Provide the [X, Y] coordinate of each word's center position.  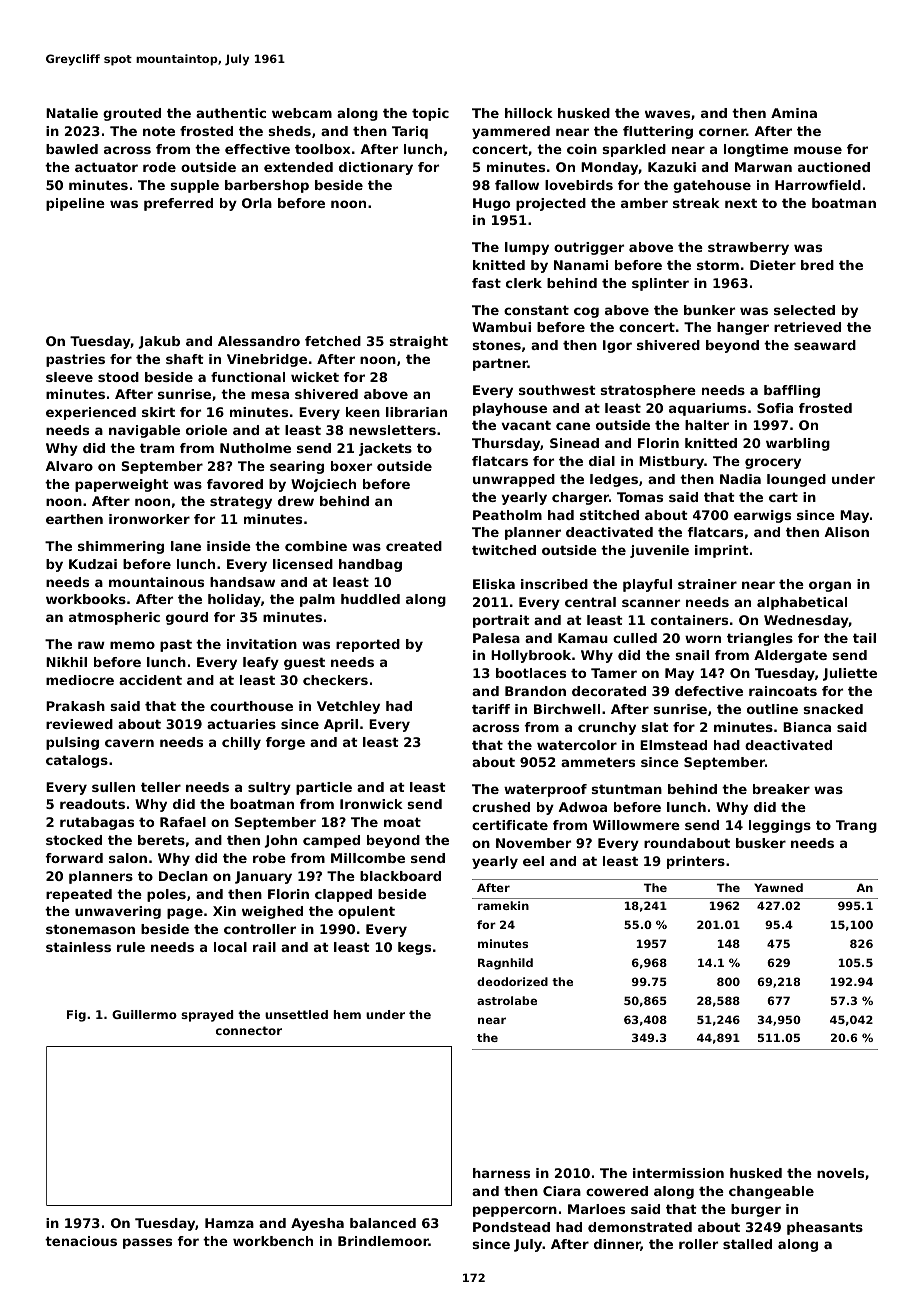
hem [347, 1014]
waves [667, 114]
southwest [557, 390]
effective [257, 149]
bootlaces [531, 673]
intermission [678, 1173]
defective [709, 691]
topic [430, 114]
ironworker [149, 519]
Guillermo [144, 1014]
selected [804, 310]
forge [285, 743]
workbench [273, 1241]
